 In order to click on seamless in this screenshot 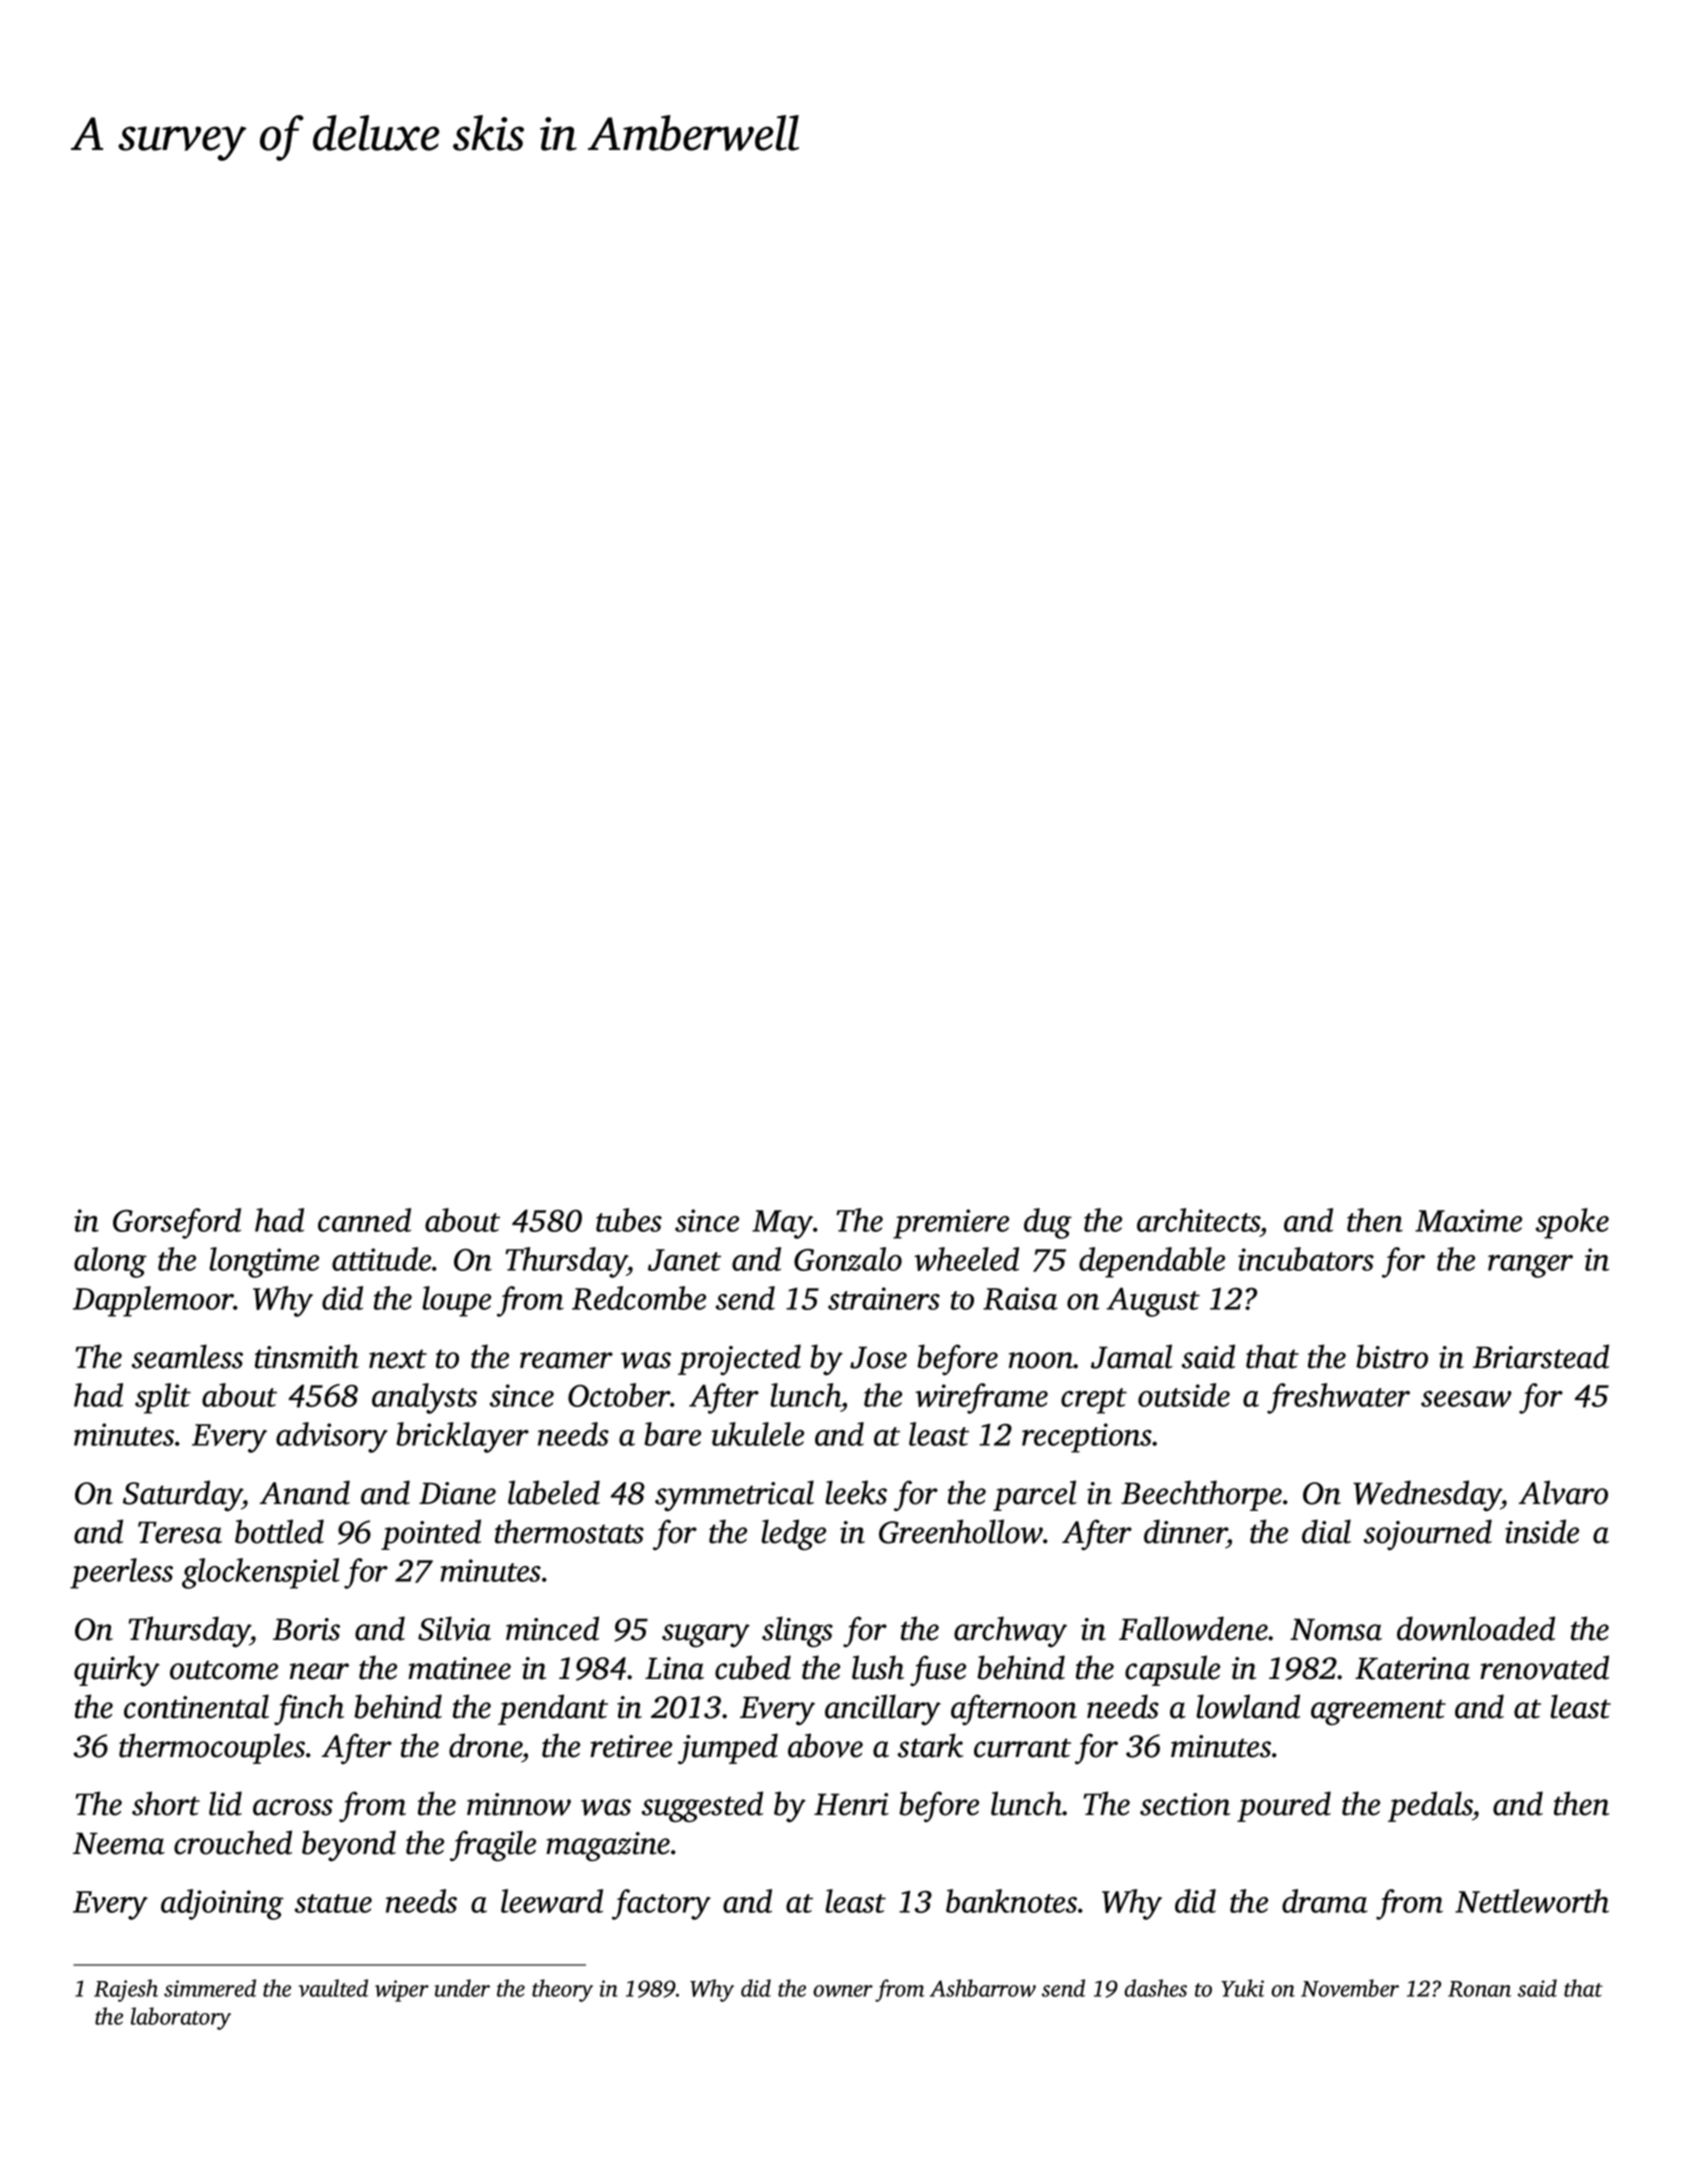, I will do `click(187, 1356)`.
